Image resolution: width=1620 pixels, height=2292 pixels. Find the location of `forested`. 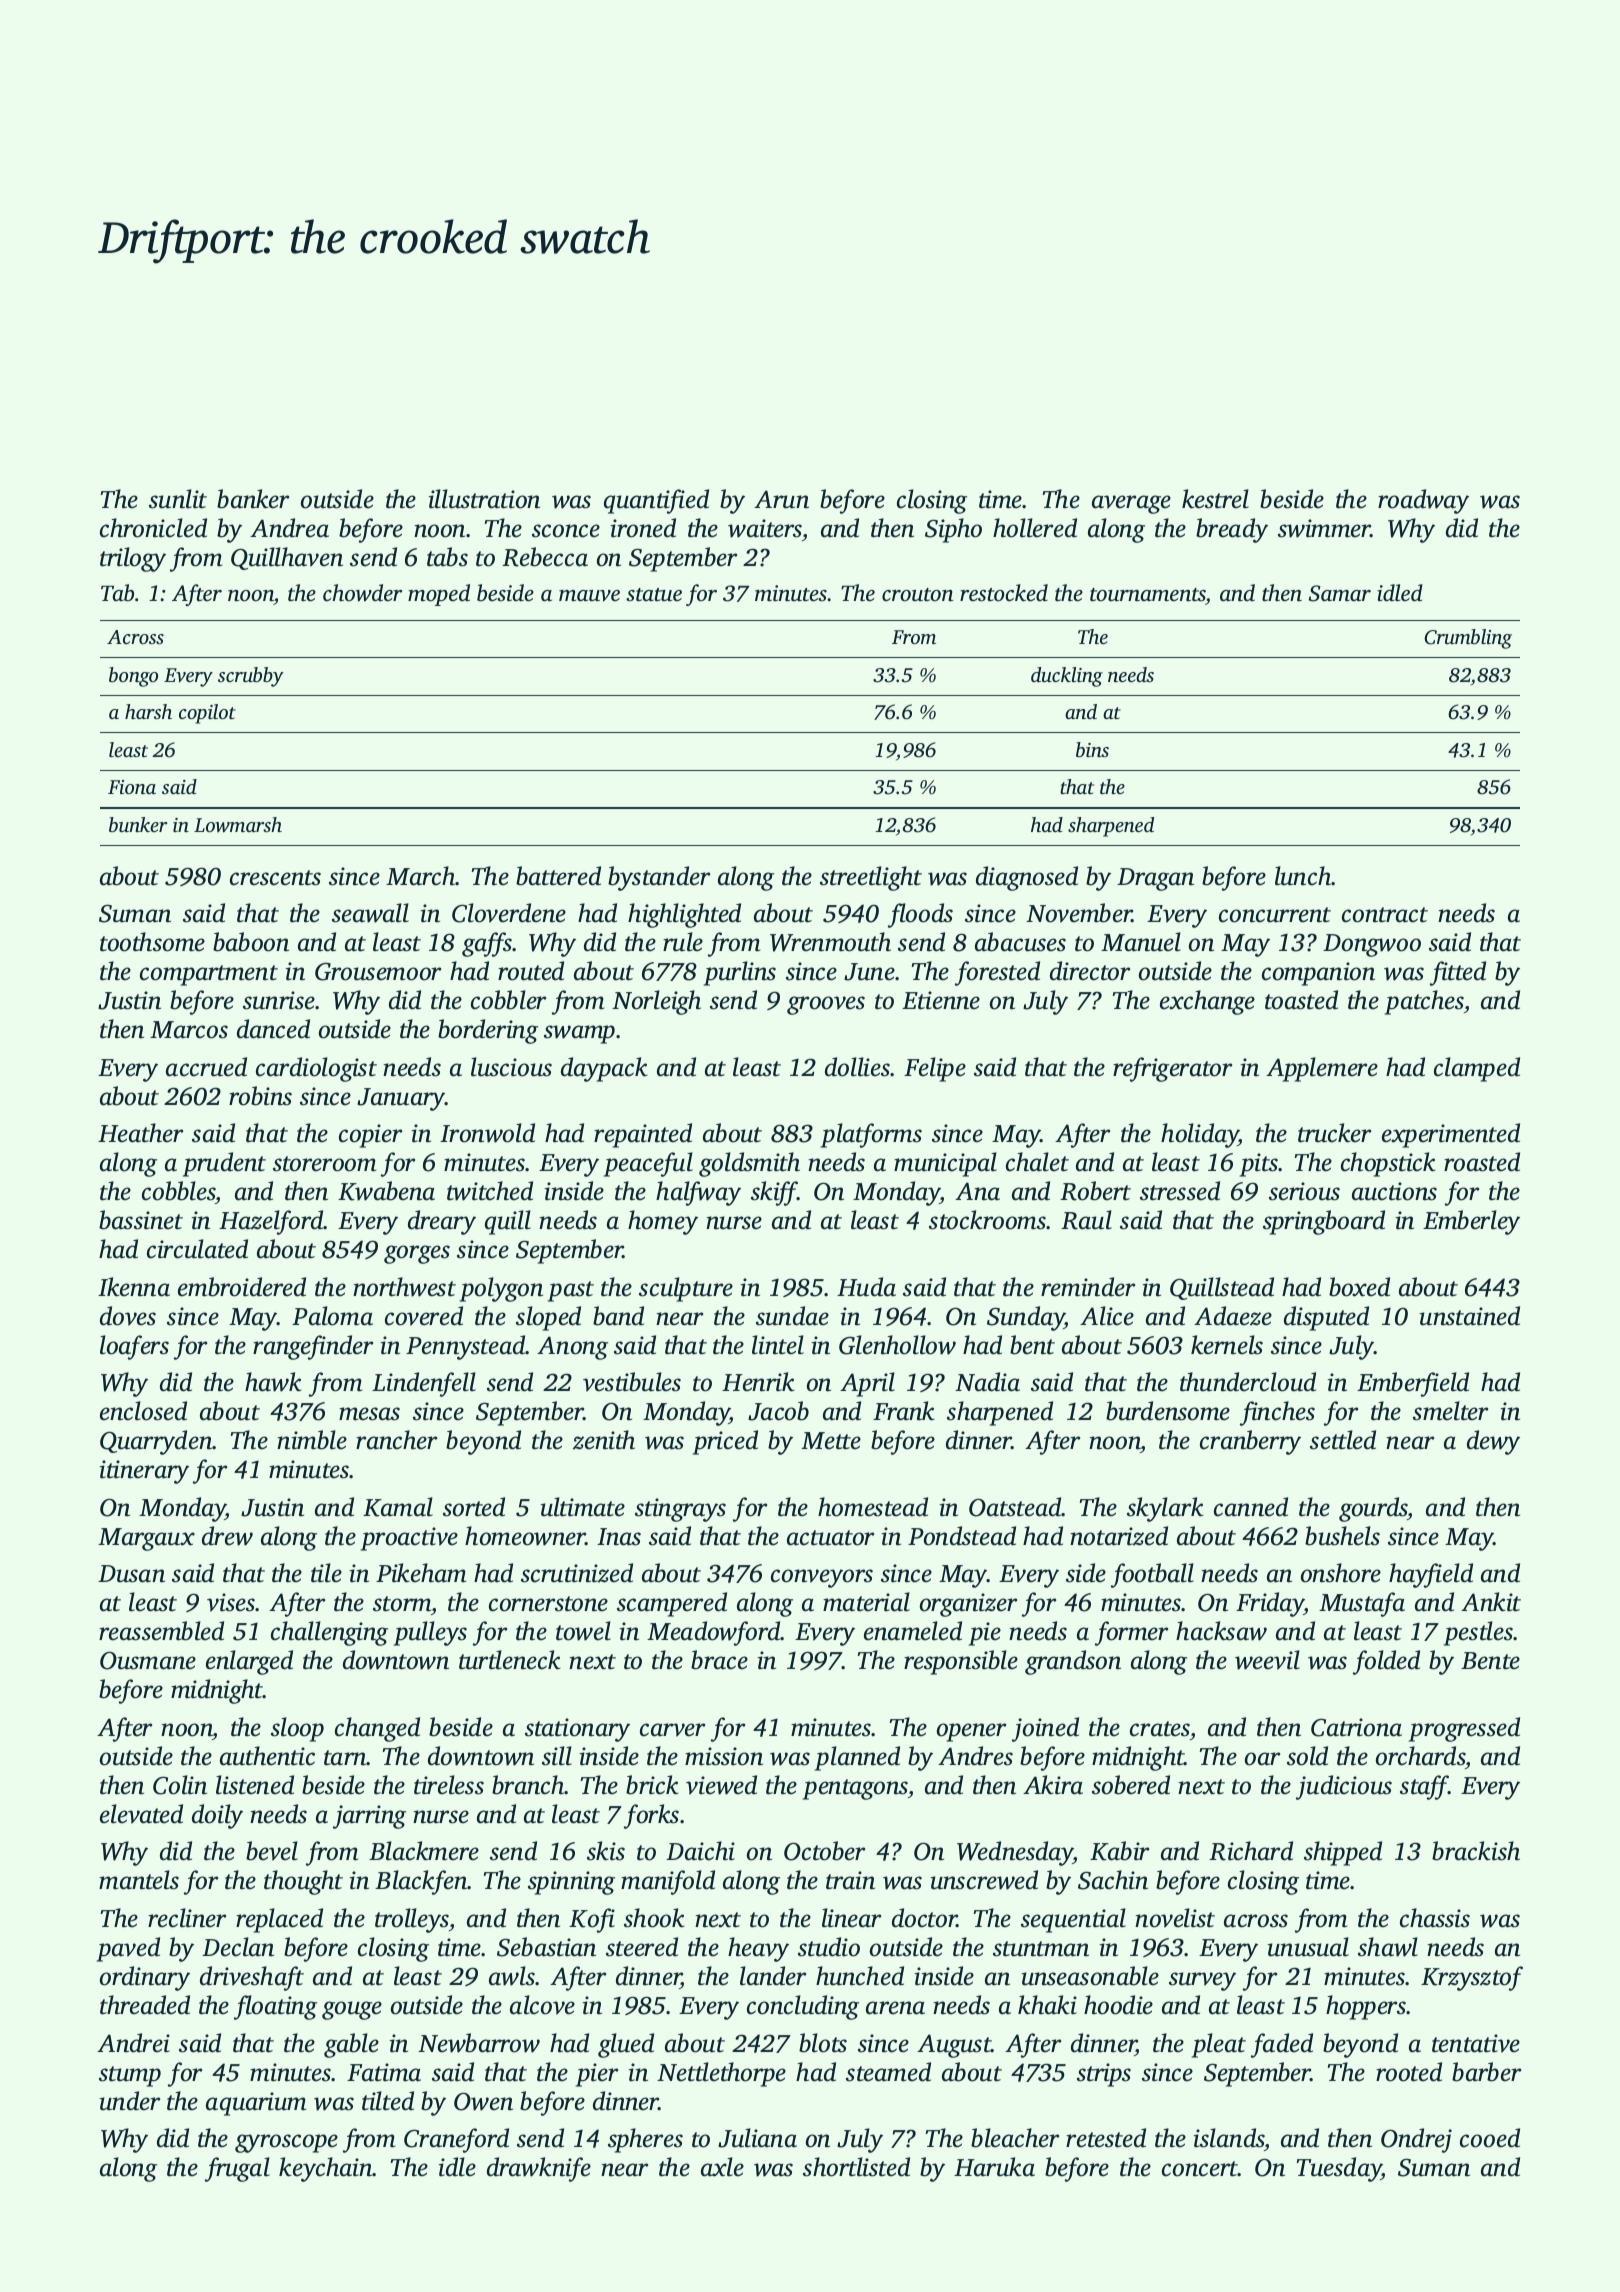

forested is located at coordinates (997, 973).
